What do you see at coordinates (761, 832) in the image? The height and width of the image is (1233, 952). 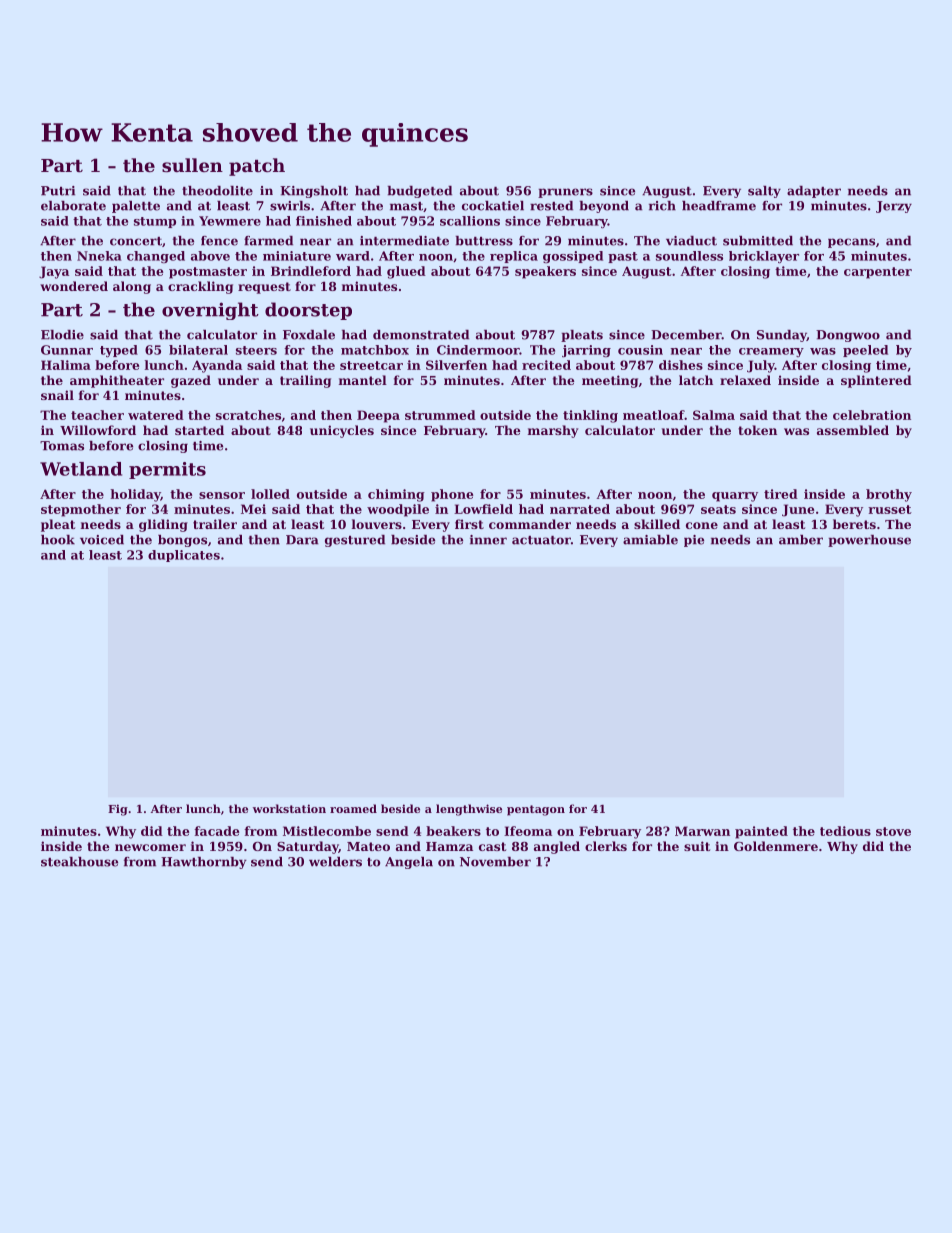 I see `painted` at bounding box center [761, 832].
